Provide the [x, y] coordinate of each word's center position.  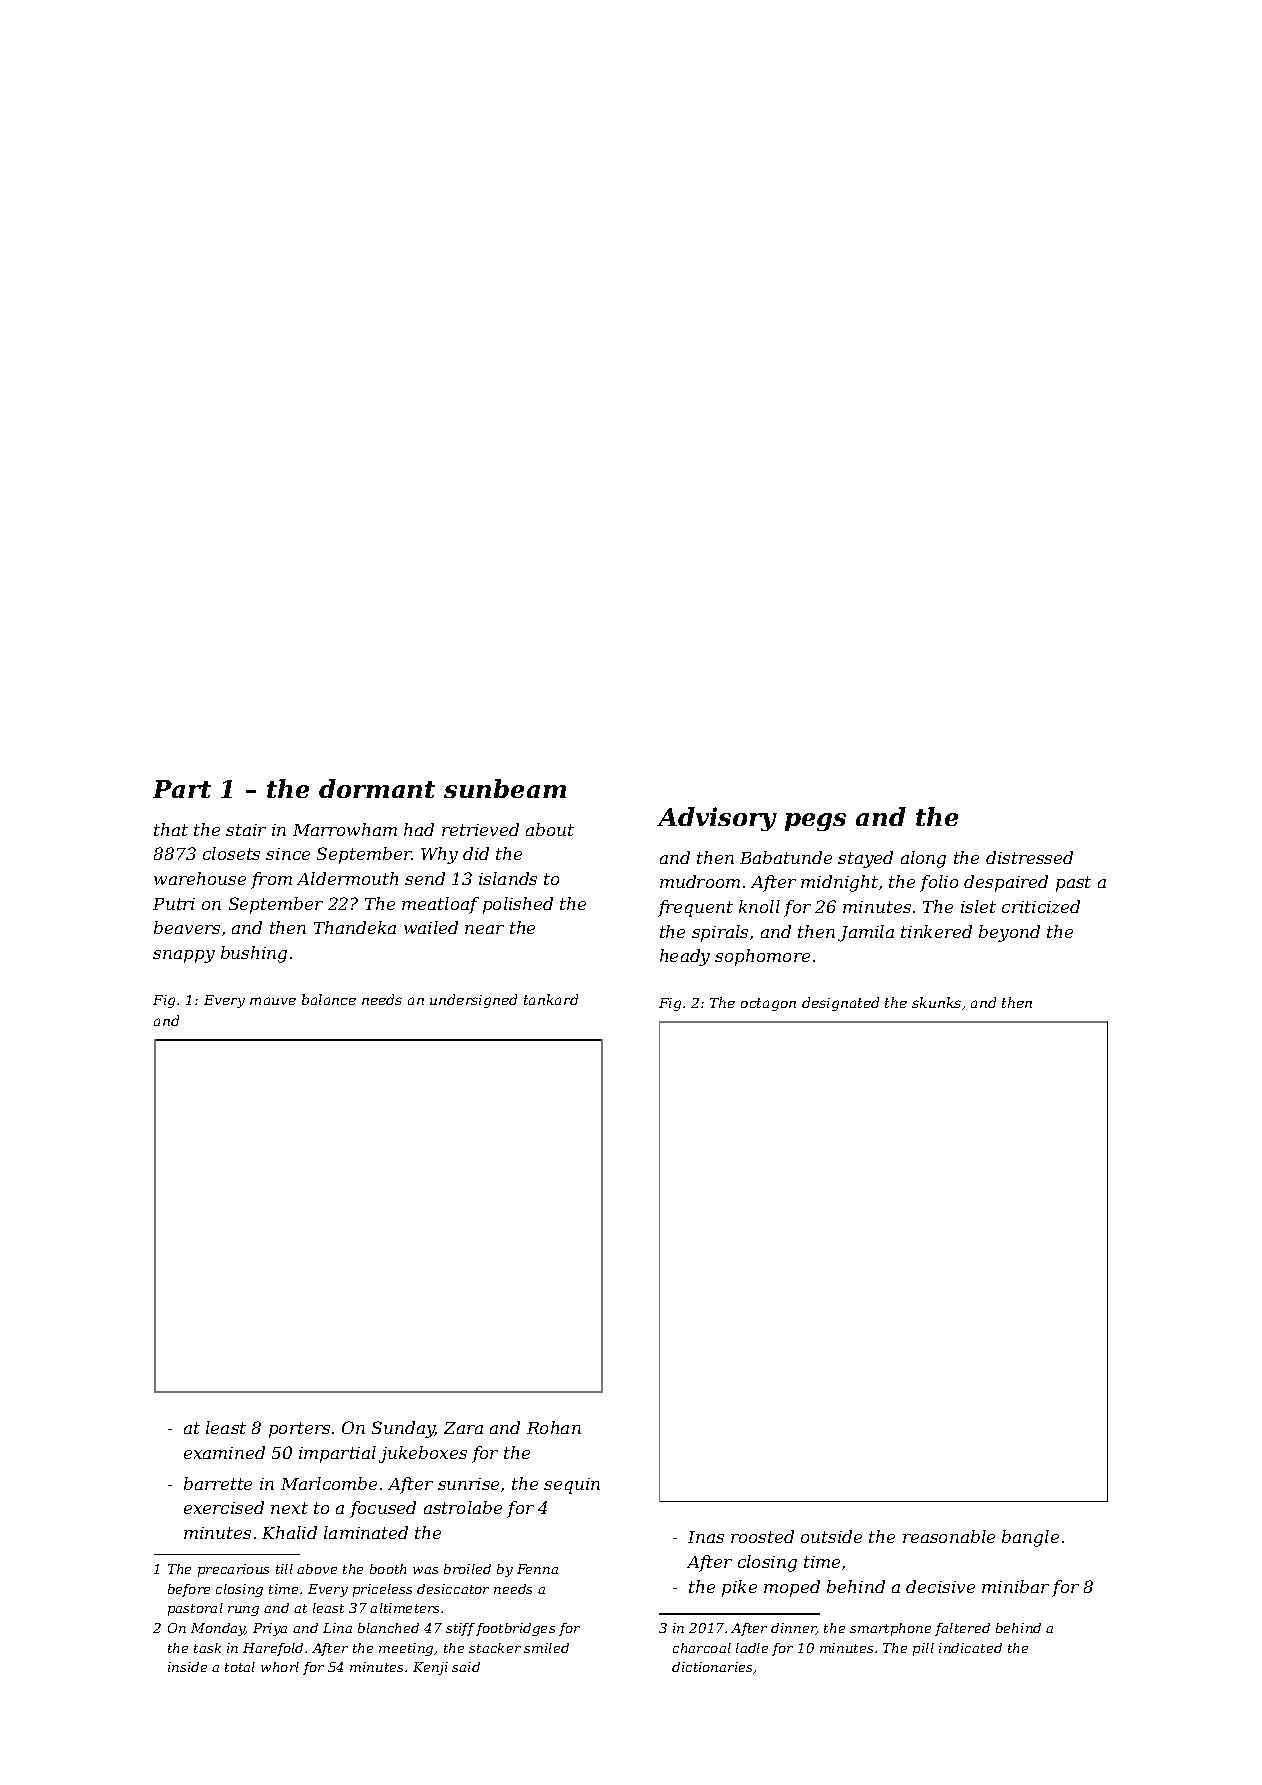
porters [299, 1430]
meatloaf [440, 905]
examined [224, 1452]
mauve [273, 1001]
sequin [572, 1486]
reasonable [949, 1536]
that [171, 829]
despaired [1006, 883]
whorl [280, 1667]
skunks [936, 1002]
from [271, 880]
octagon [768, 1004]
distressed [1029, 857]
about [550, 829]
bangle [1030, 1538]
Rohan [554, 1427]
